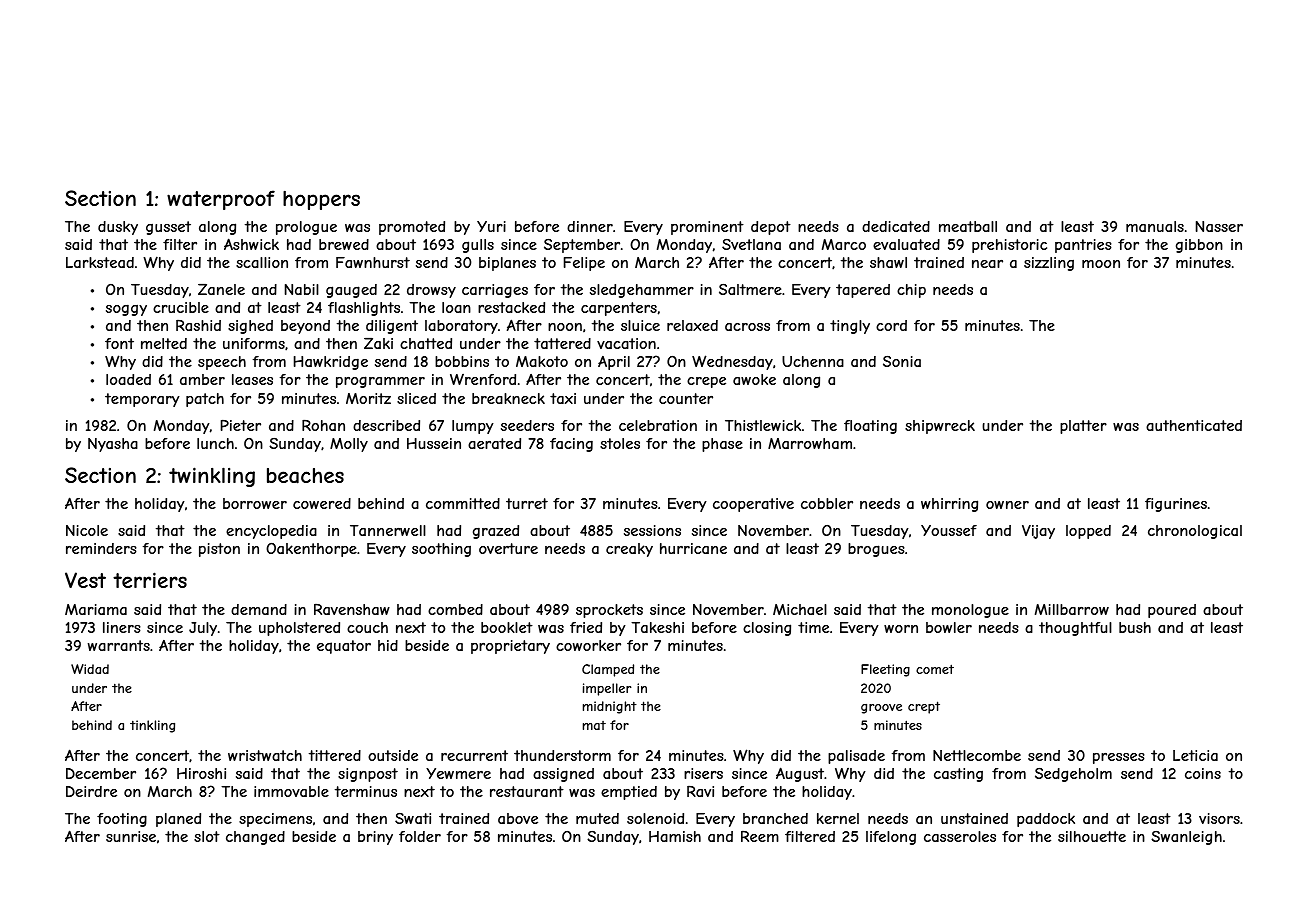  What do you see at coordinates (896, 226) in the screenshot?
I see `dedicated` at bounding box center [896, 226].
